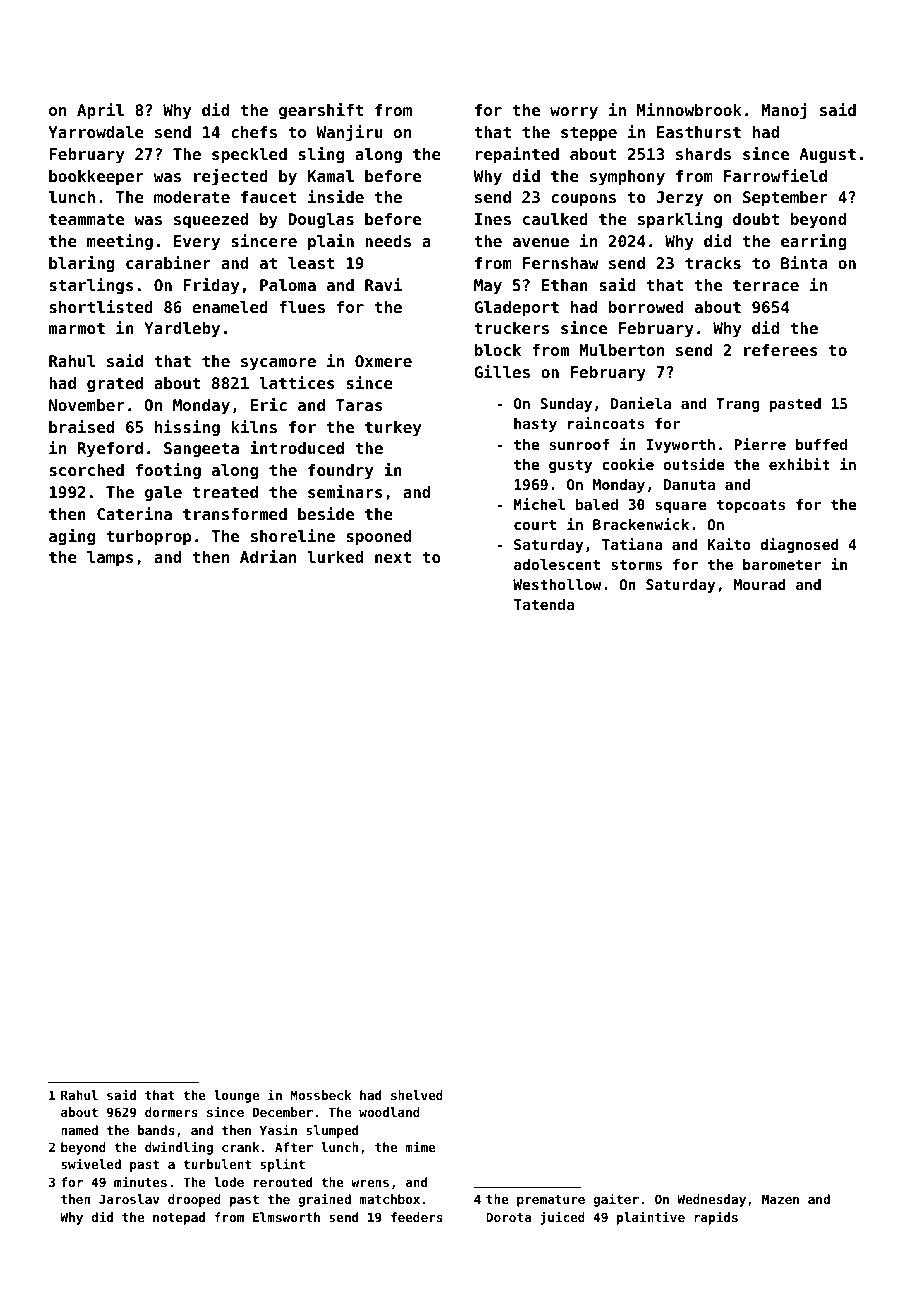 The height and width of the image is (1308, 924). What do you see at coordinates (760, 584) in the image?
I see `Mourad` at bounding box center [760, 584].
